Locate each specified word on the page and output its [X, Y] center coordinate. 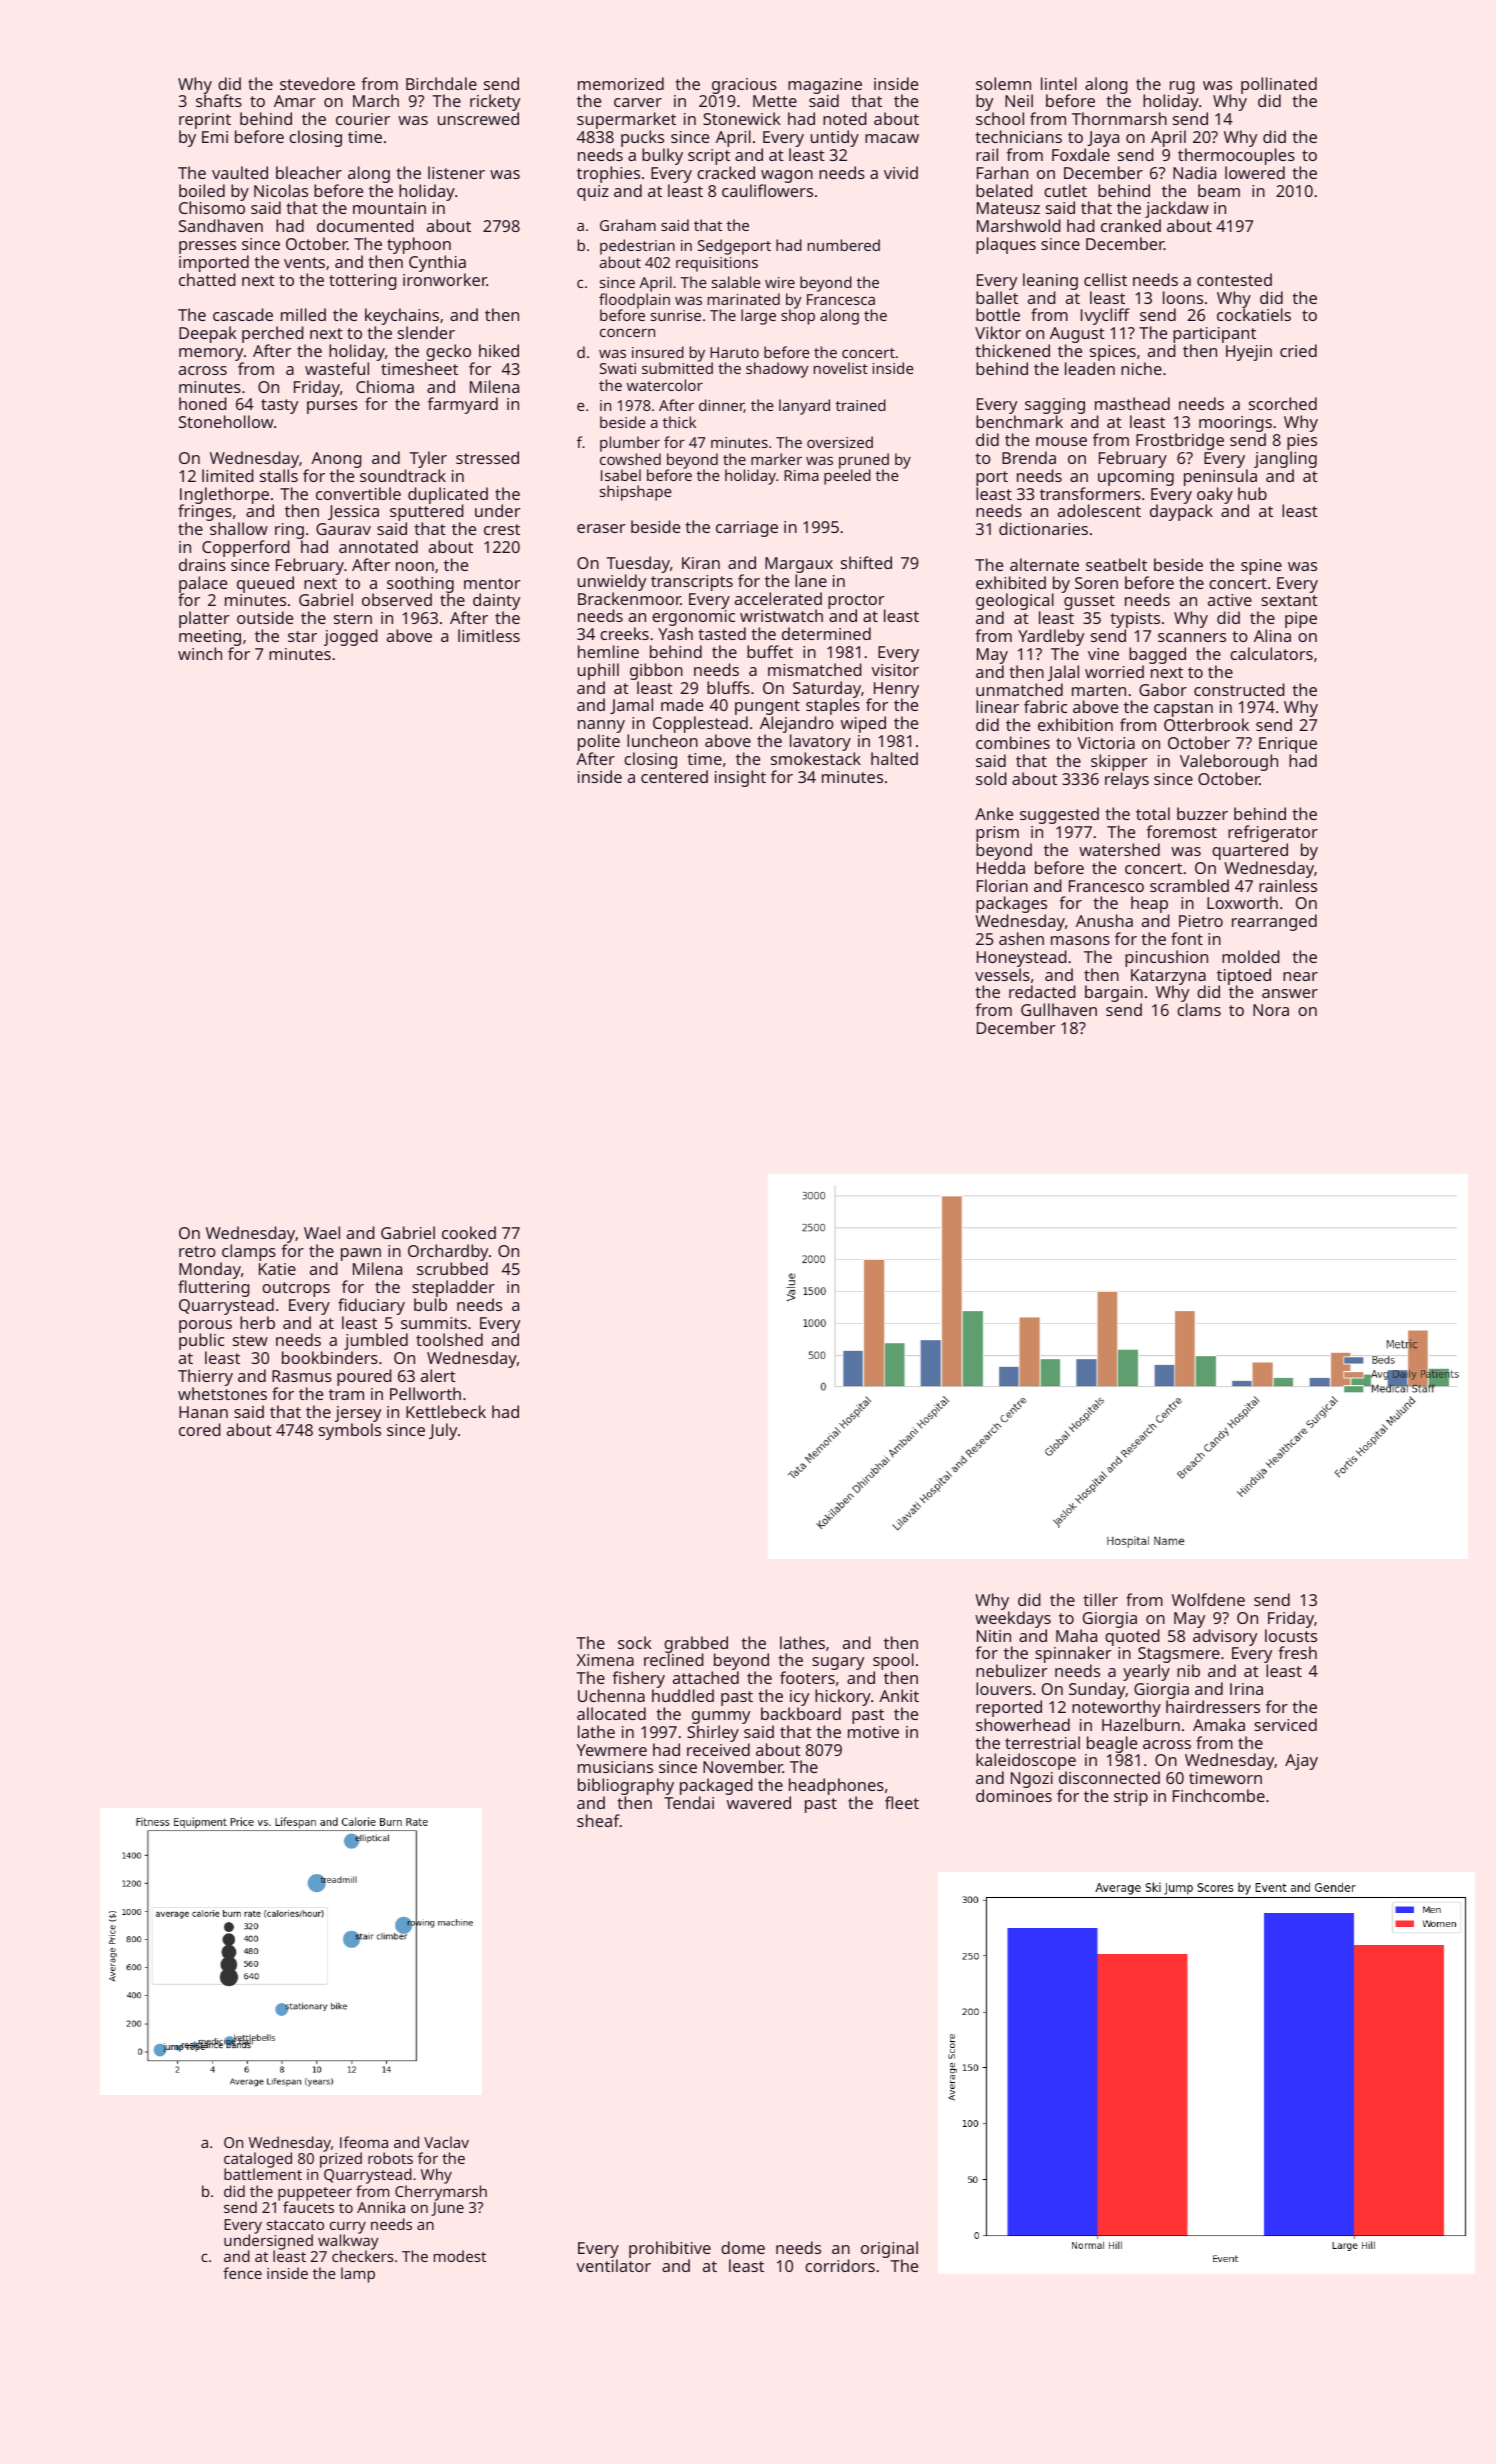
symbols [350, 1431]
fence [242, 2273]
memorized [621, 83]
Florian [1002, 885]
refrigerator [1273, 833]
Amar [294, 101]
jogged [351, 637]
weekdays [1013, 1619]
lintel [1059, 83]
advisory [1225, 1637]
